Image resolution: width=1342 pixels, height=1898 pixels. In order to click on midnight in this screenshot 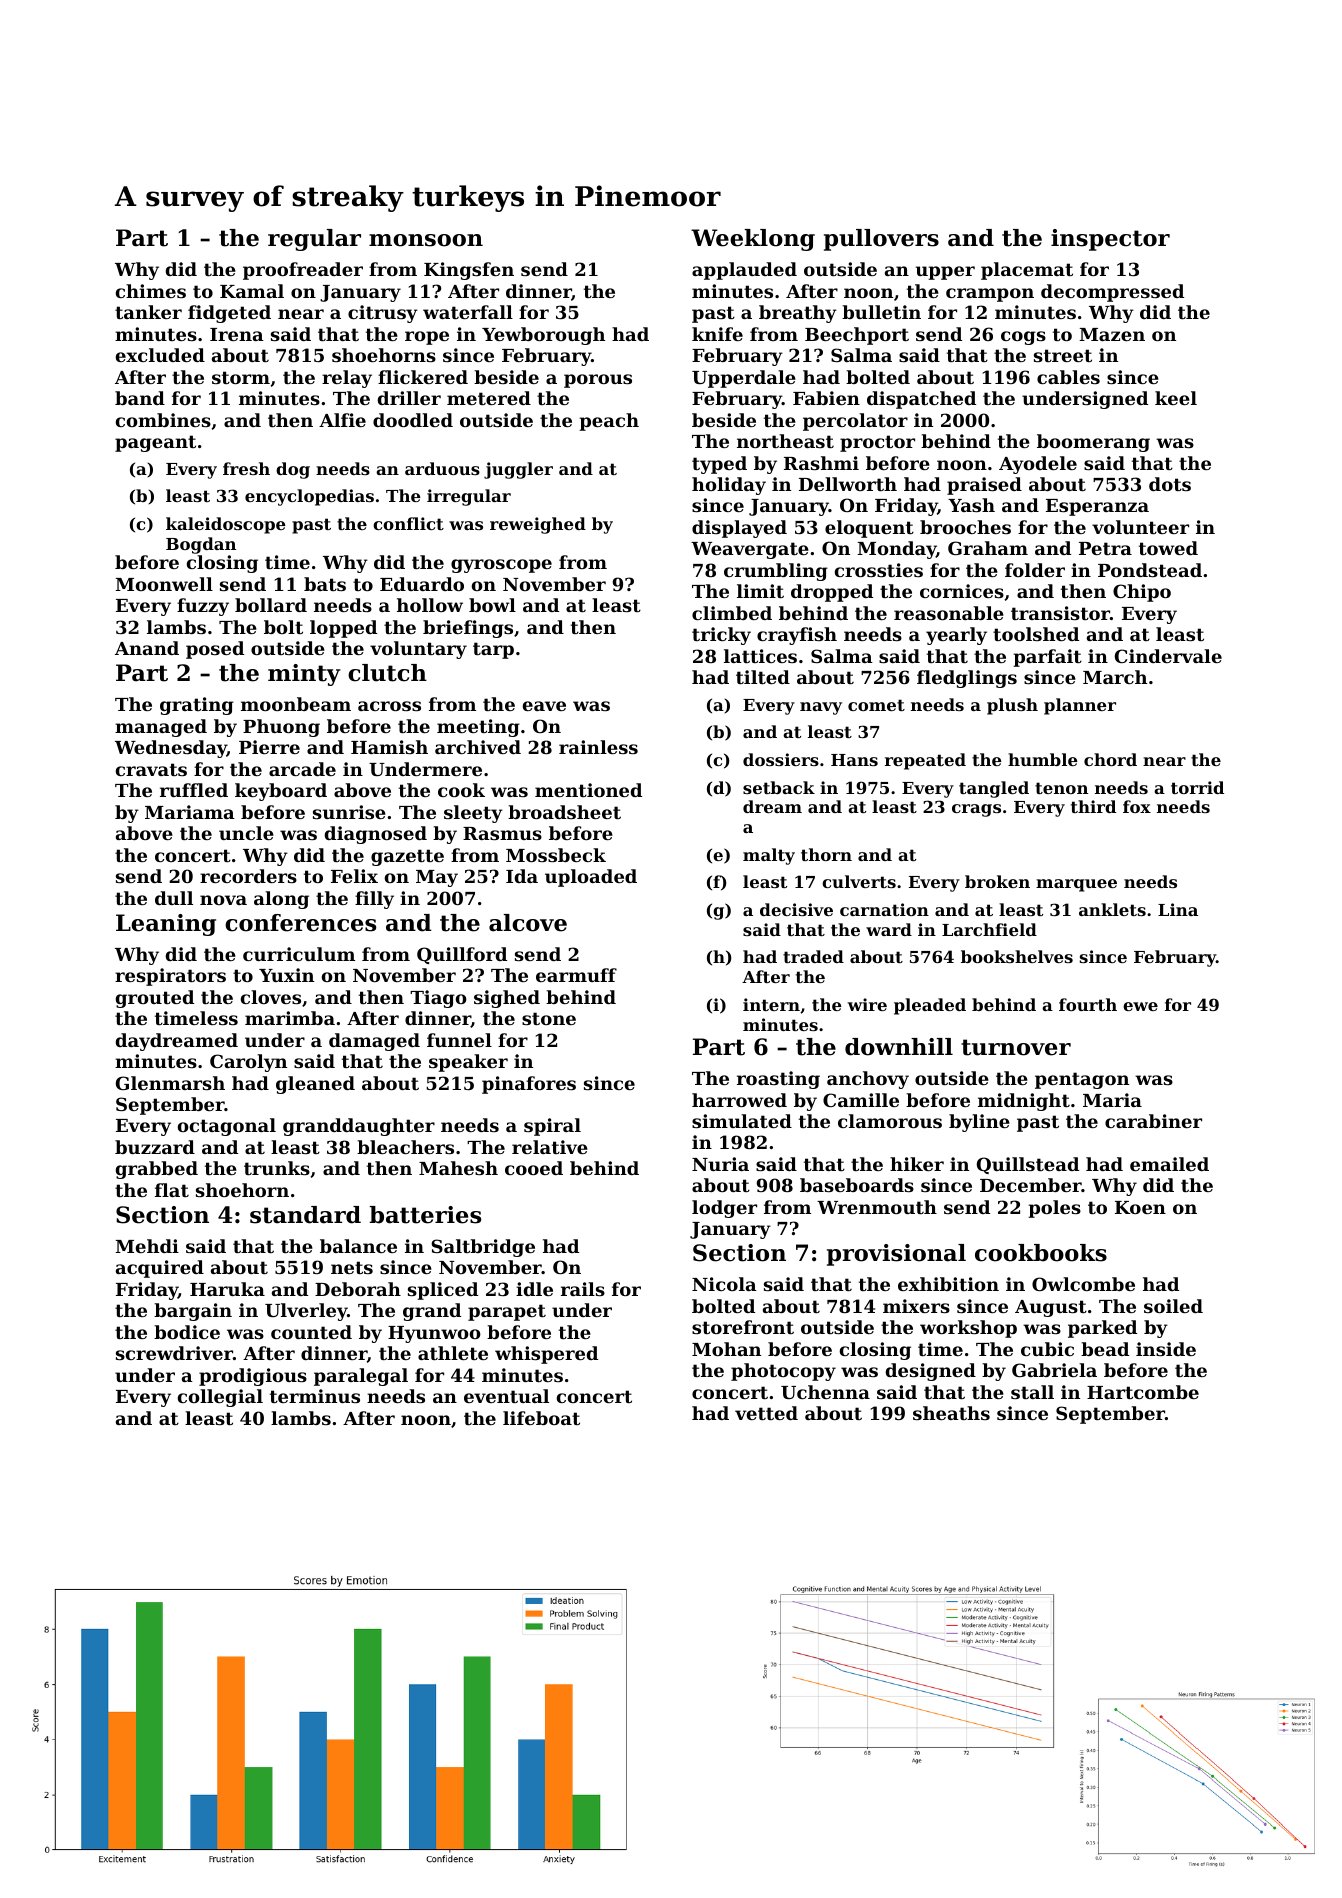, I will do `click(1024, 1102)`.
